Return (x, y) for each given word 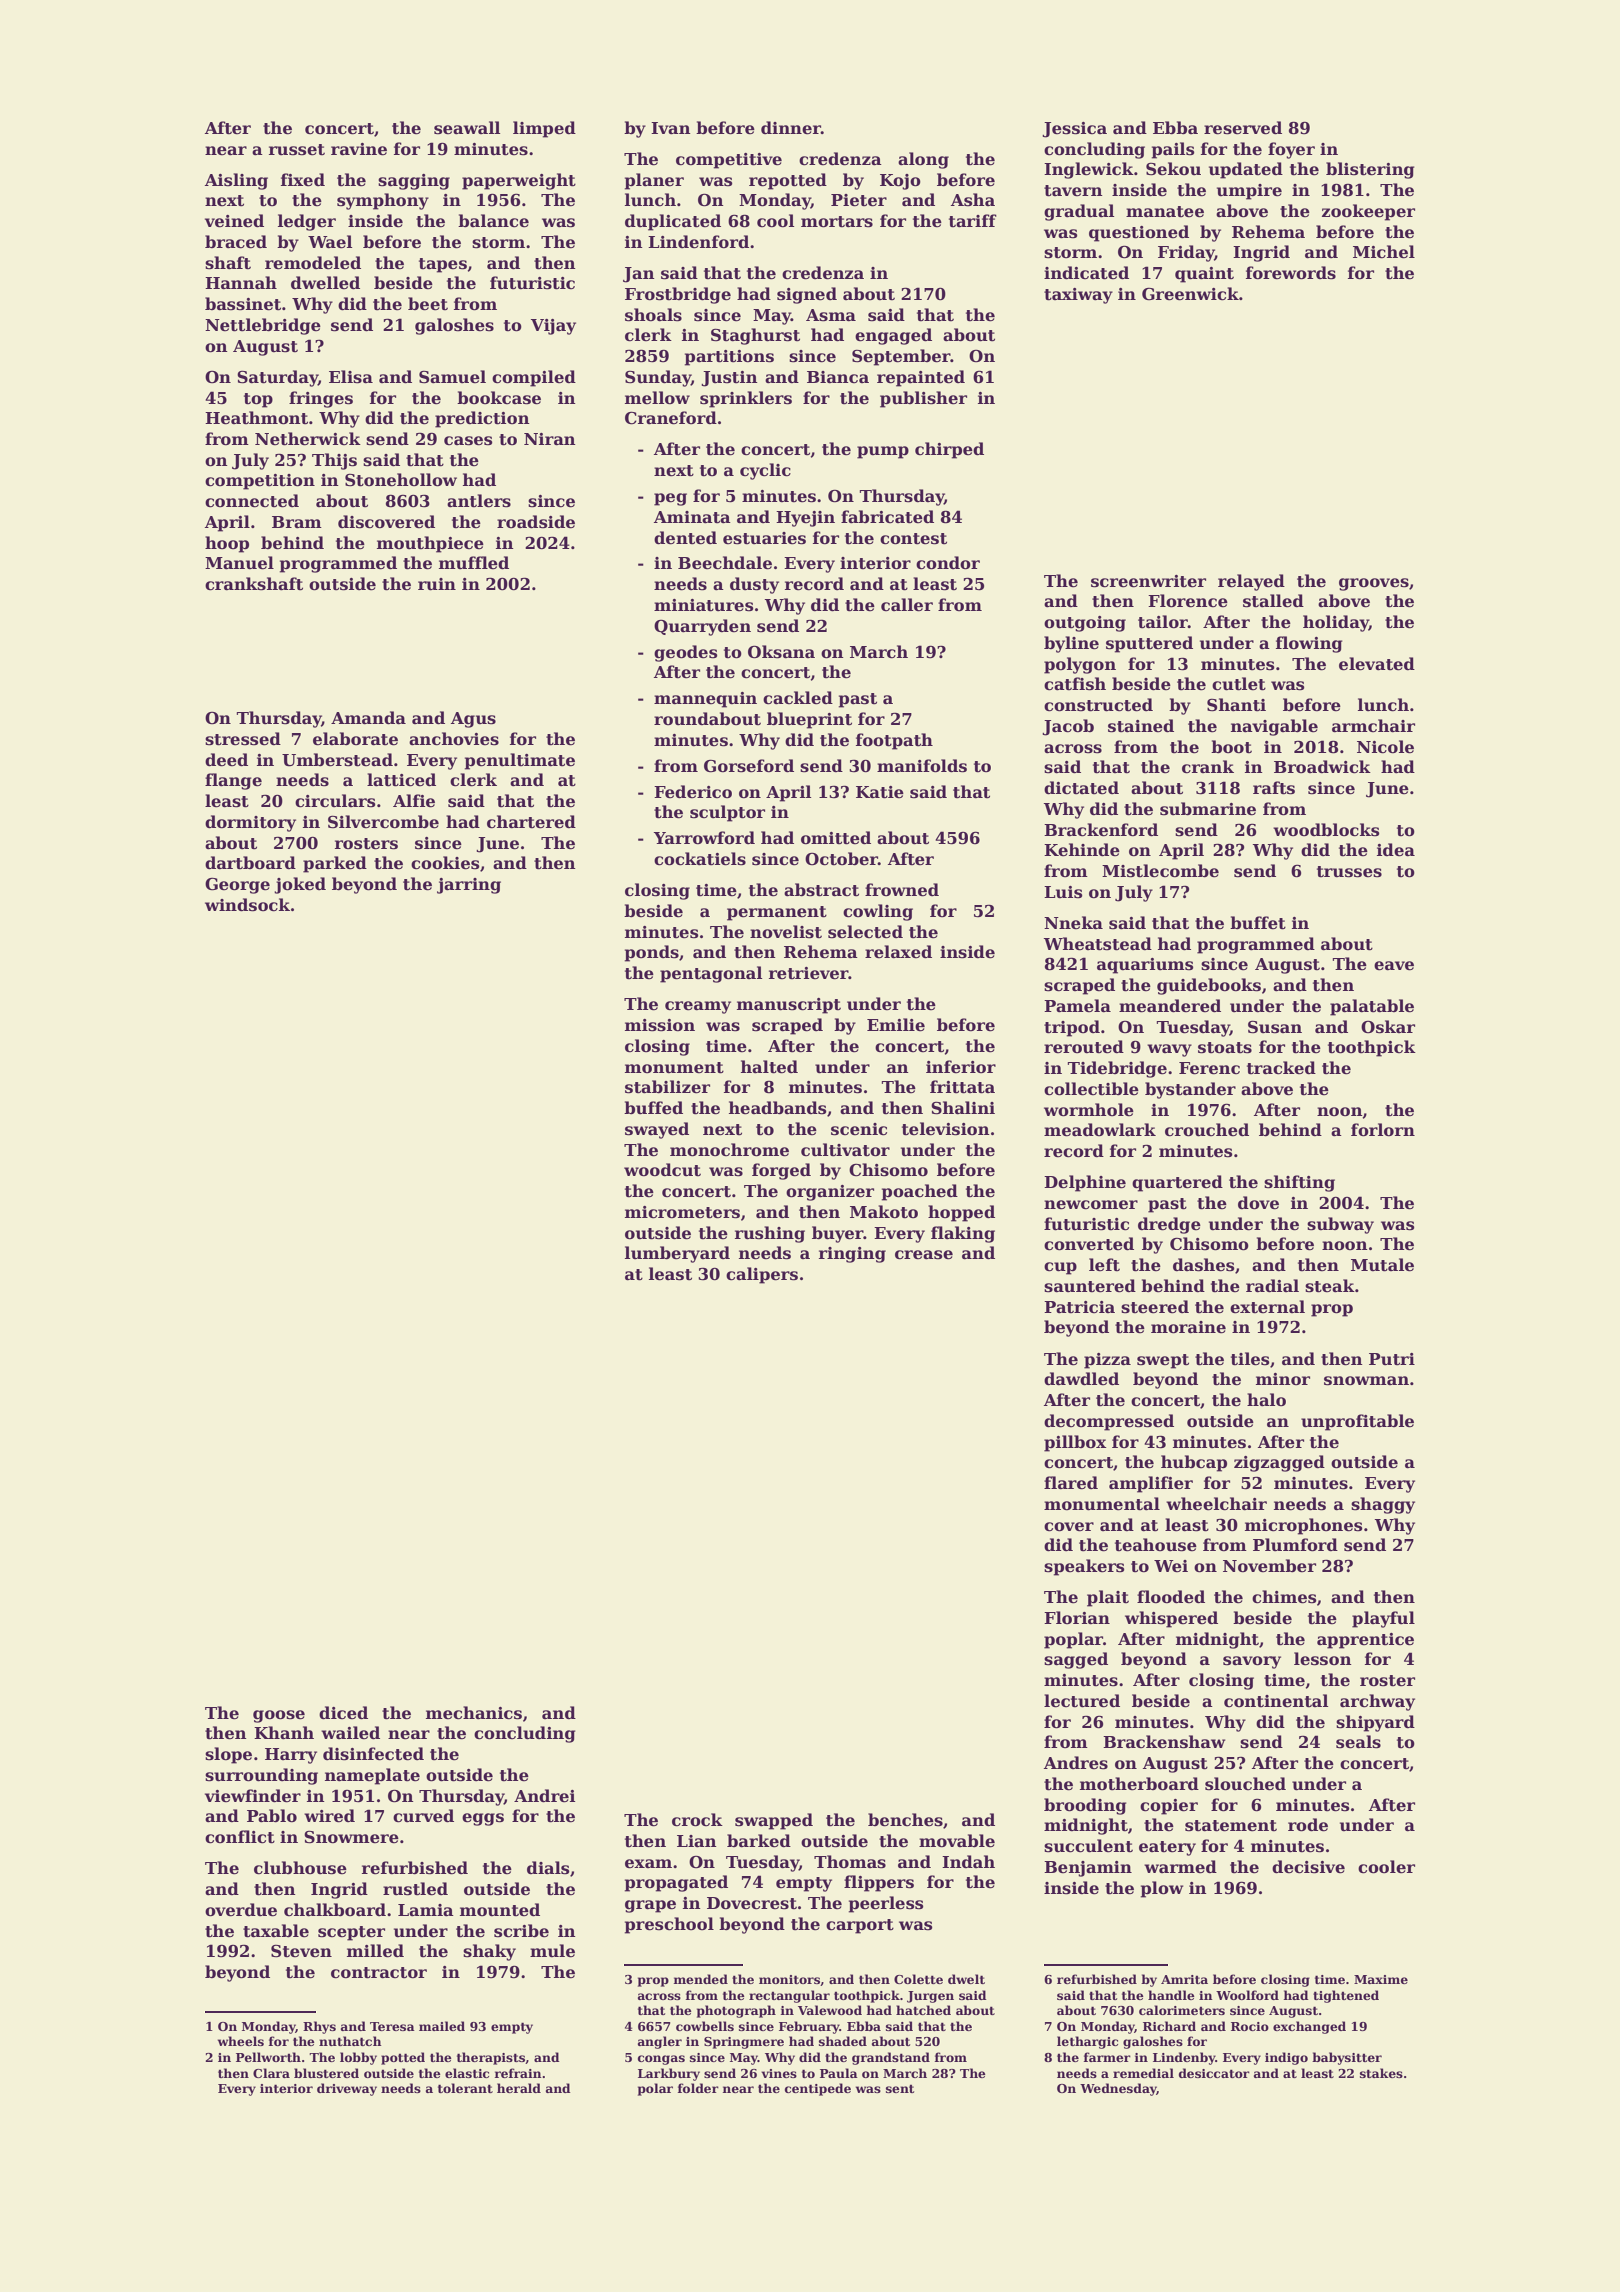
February (809, 2027)
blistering (1370, 170)
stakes (1381, 2073)
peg (670, 499)
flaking (963, 1234)
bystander (1190, 1090)
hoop (227, 544)
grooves (1374, 584)
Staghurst (755, 336)
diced (343, 1713)
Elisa (351, 377)
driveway (347, 2089)
